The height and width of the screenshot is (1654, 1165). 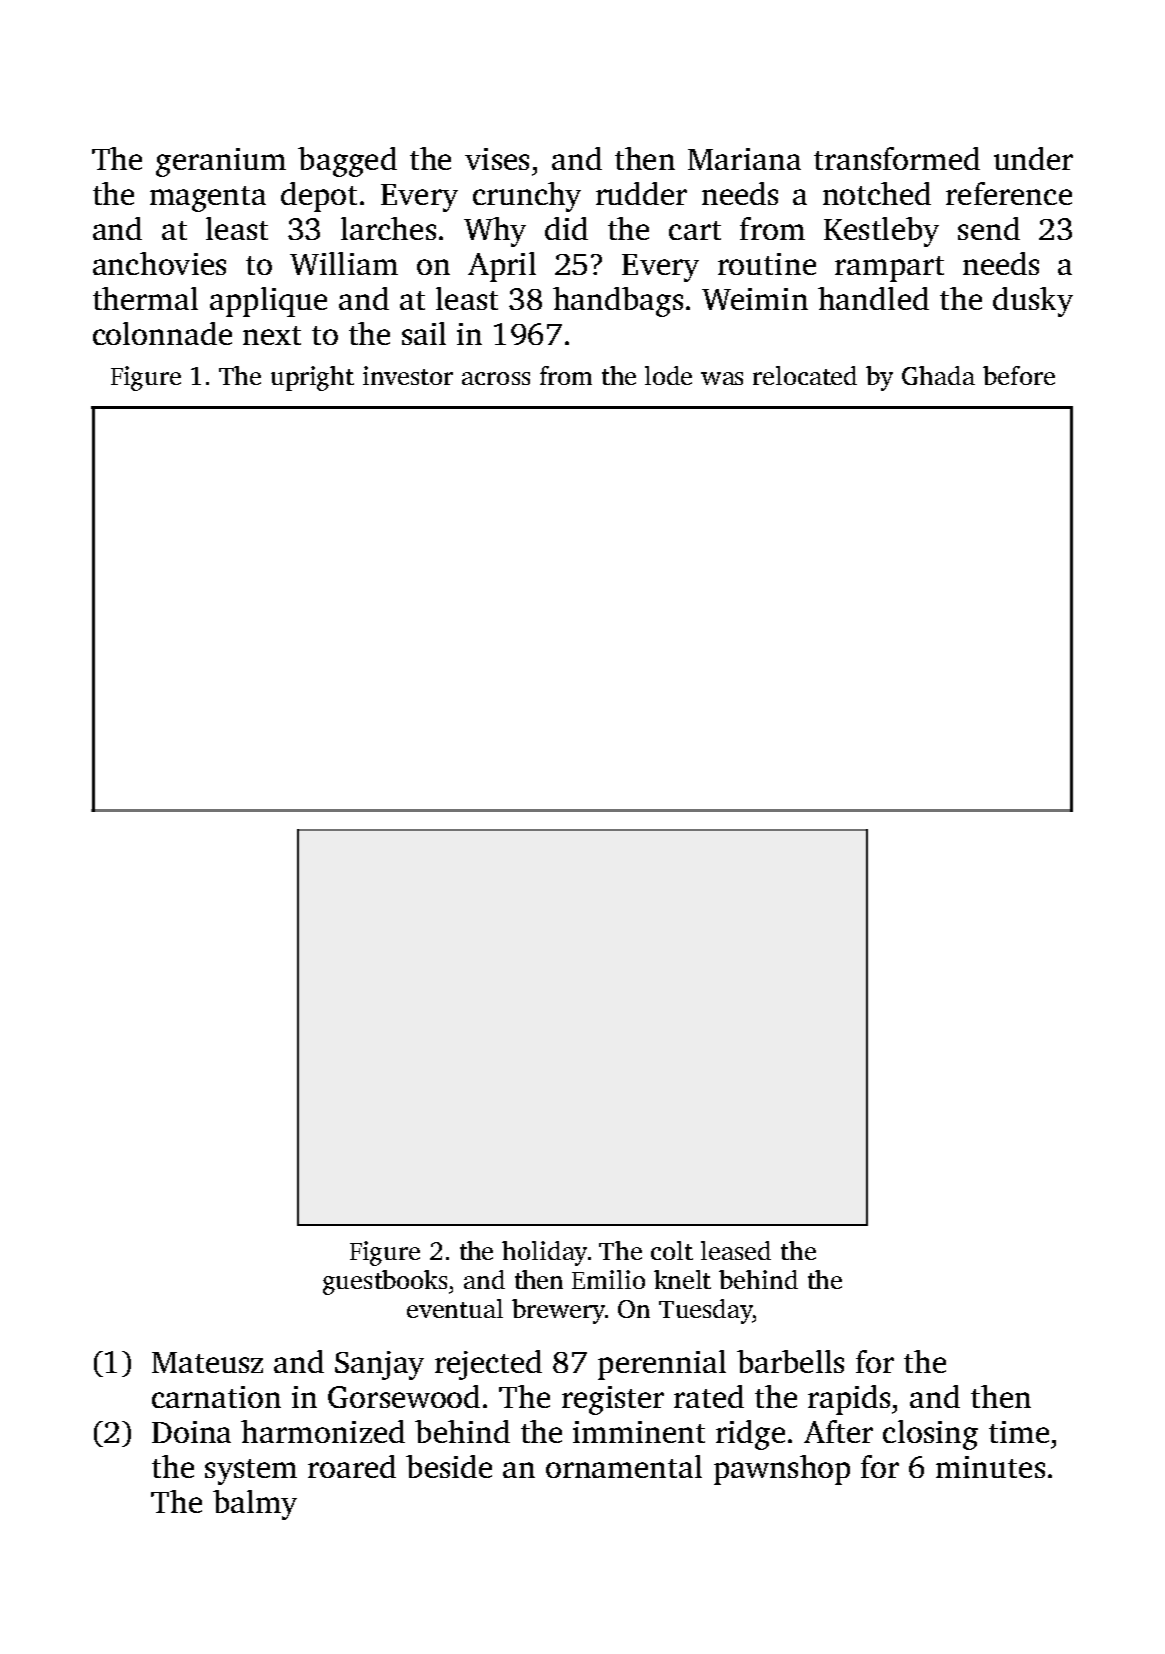 What do you see at coordinates (207, 1362) in the screenshot?
I see `Mateusz` at bounding box center [207, 1362].
